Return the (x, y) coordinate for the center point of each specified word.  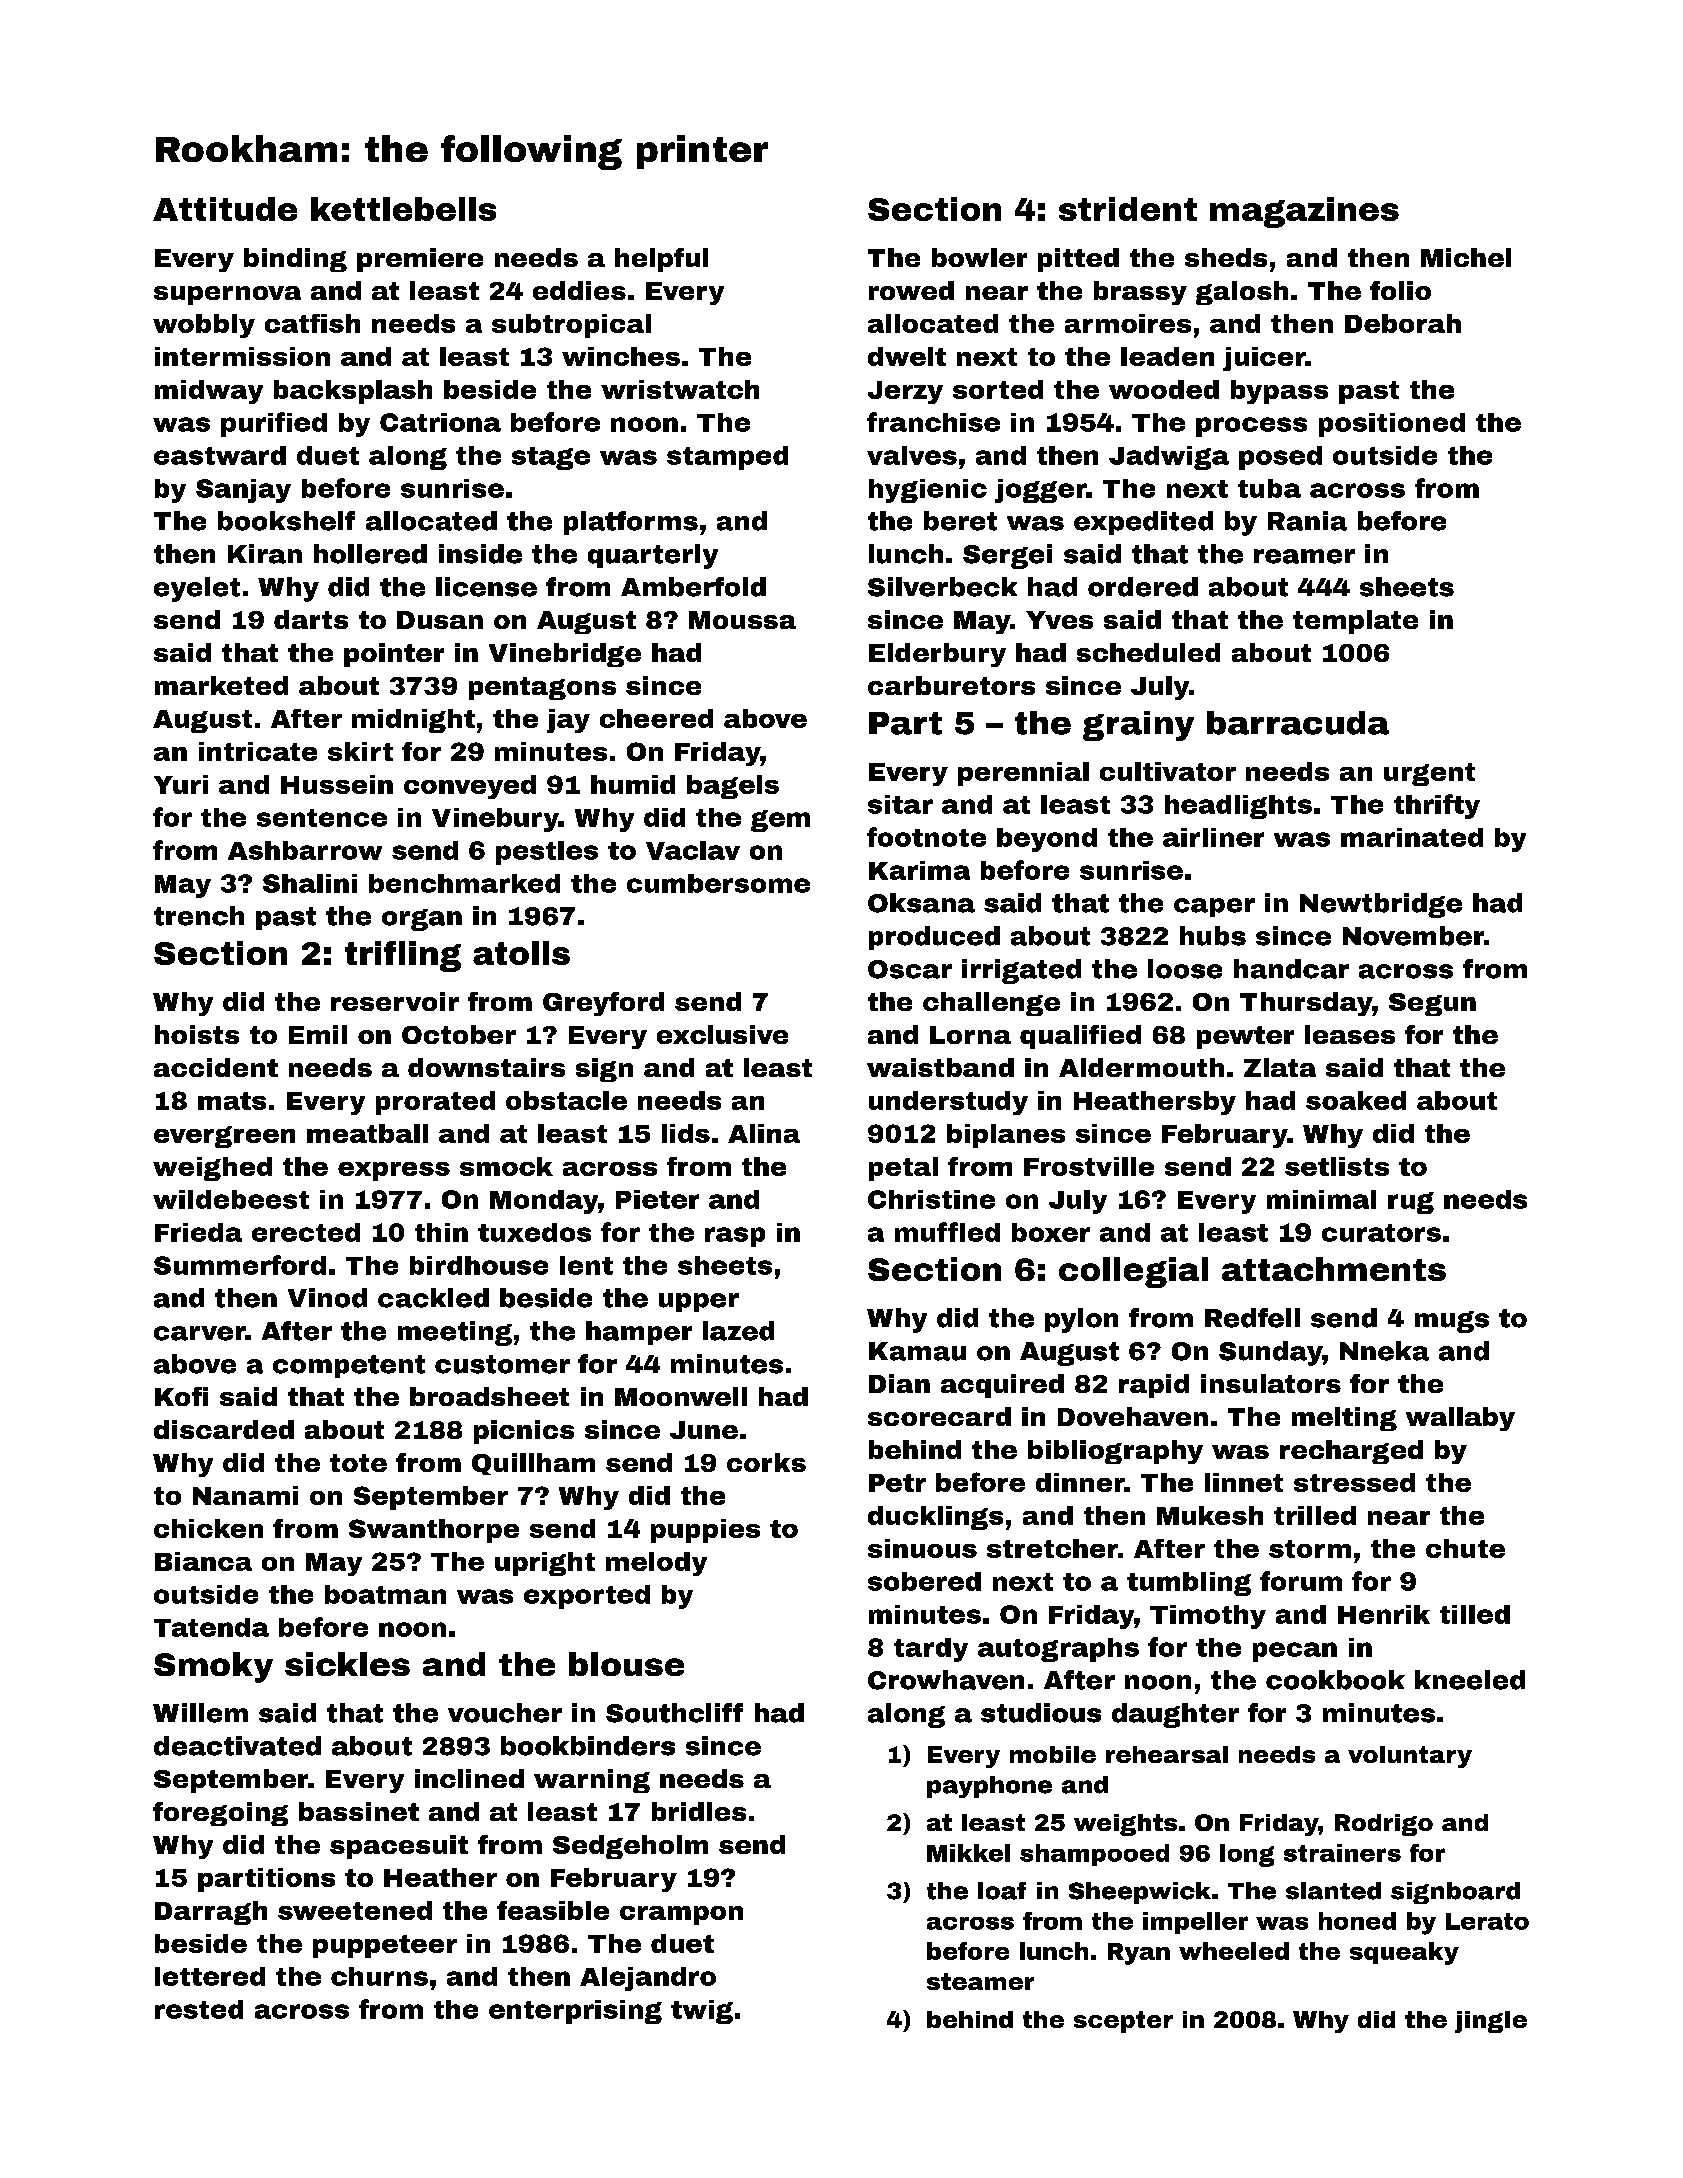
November (1413, 936)
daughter (1175, 1715)
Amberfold (693, 587)
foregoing (220, 1814)
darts (311, 619)
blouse (626, 1664)
